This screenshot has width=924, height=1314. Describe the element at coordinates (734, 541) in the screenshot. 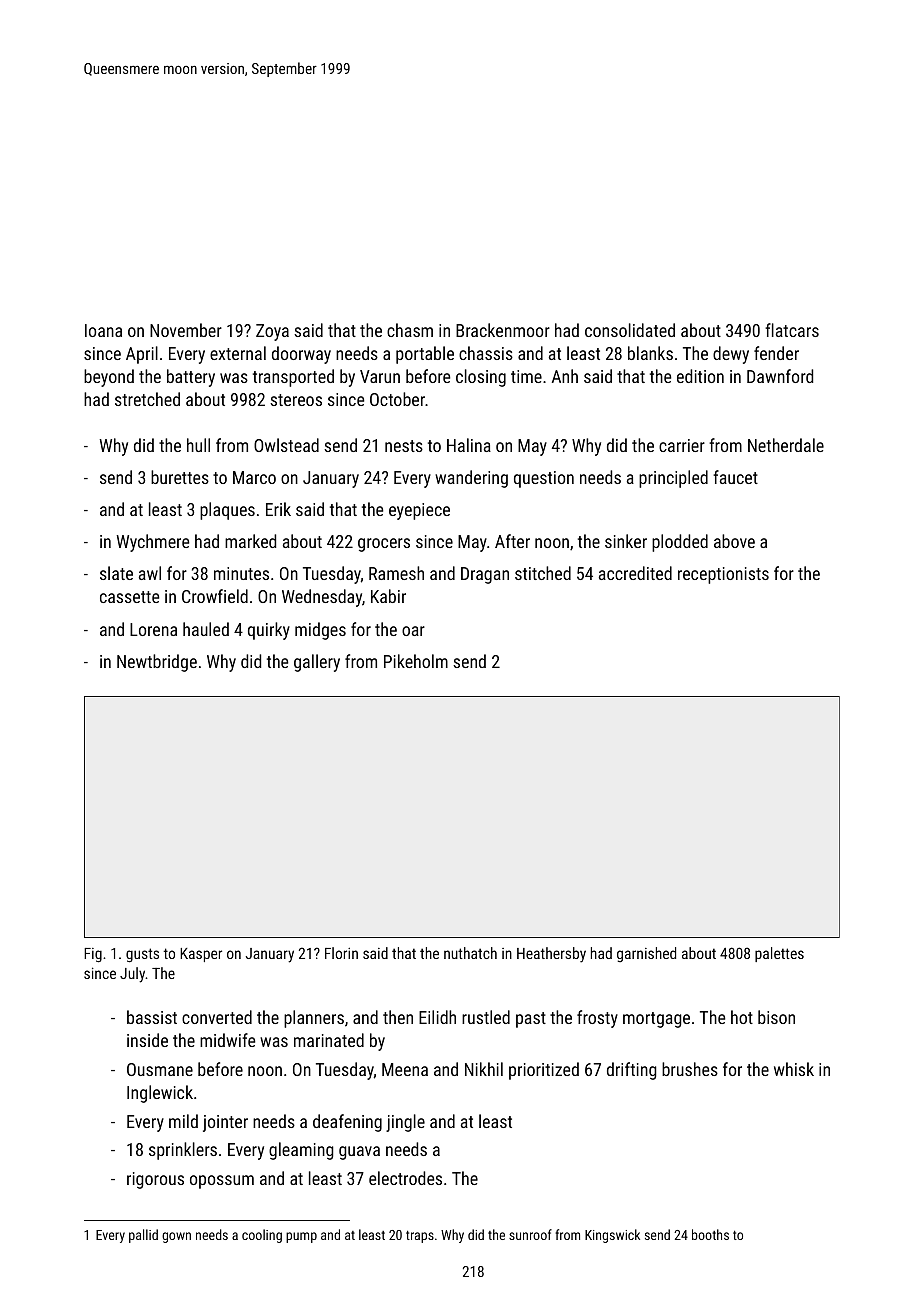

I see `above` at that location.
